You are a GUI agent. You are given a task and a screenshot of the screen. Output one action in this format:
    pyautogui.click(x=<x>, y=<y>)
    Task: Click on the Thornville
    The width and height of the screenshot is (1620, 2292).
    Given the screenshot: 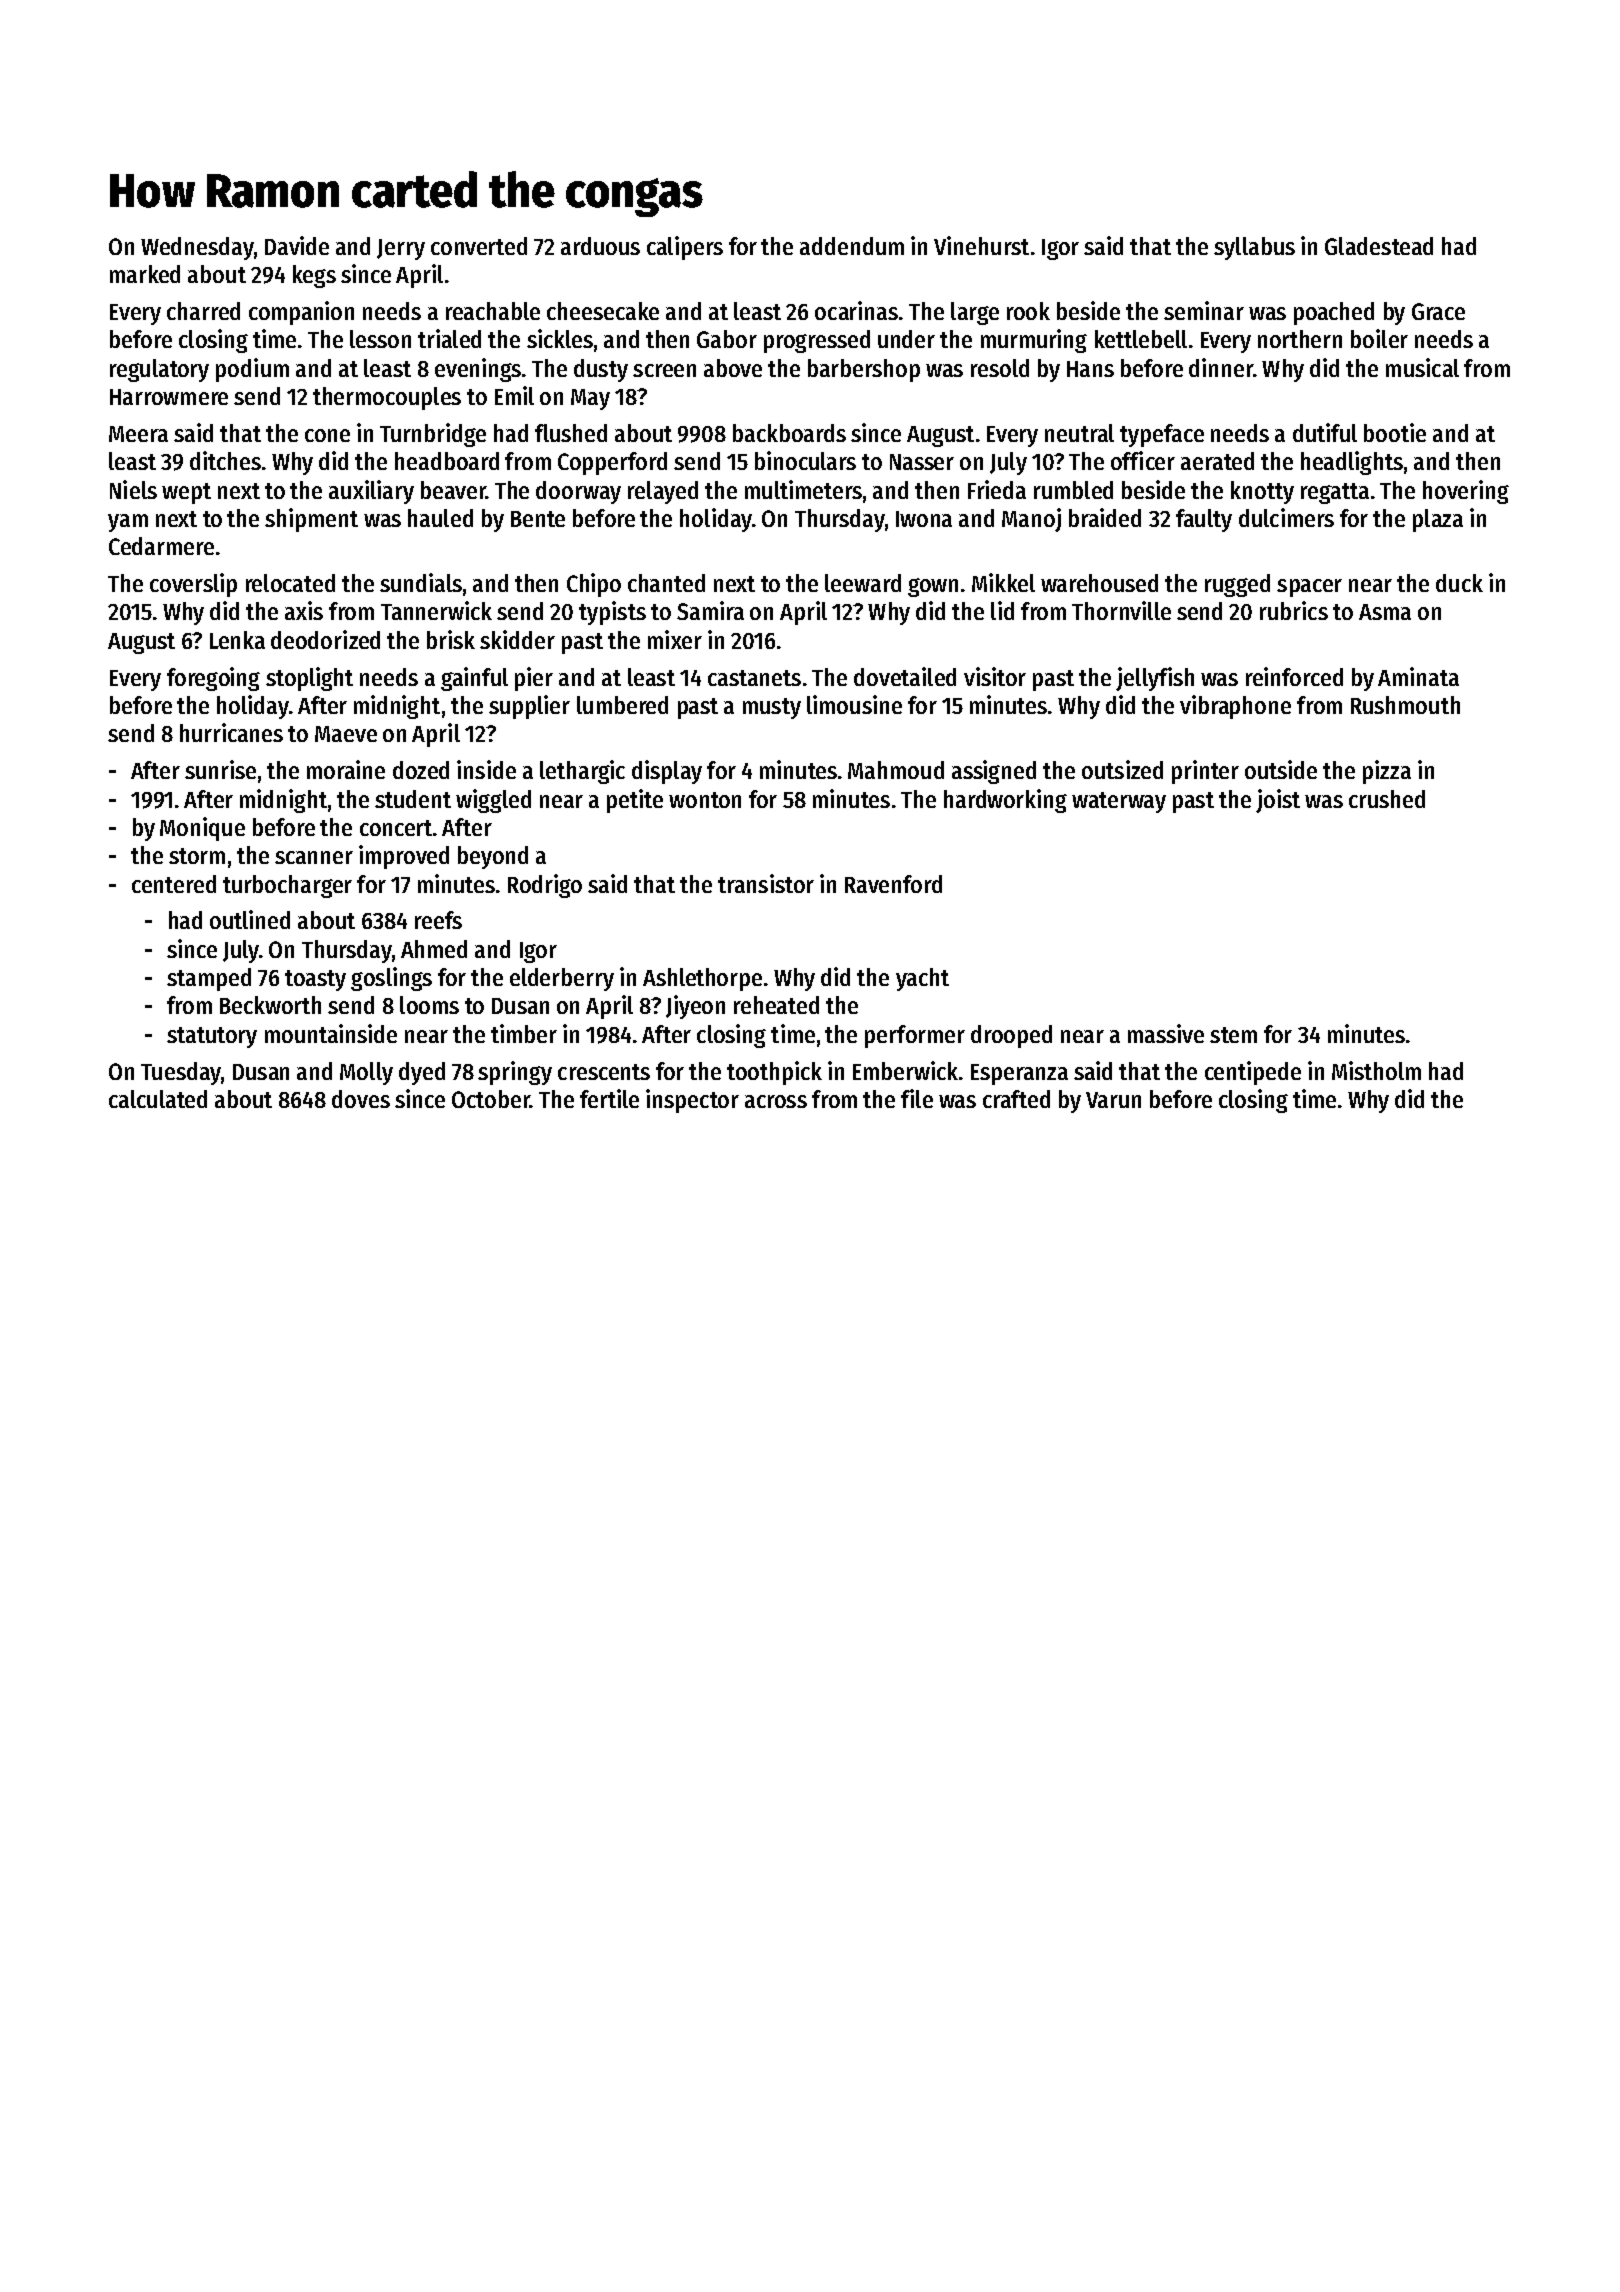 What is the action you would take?
    pyautogui.click(x=1121, y=610)
